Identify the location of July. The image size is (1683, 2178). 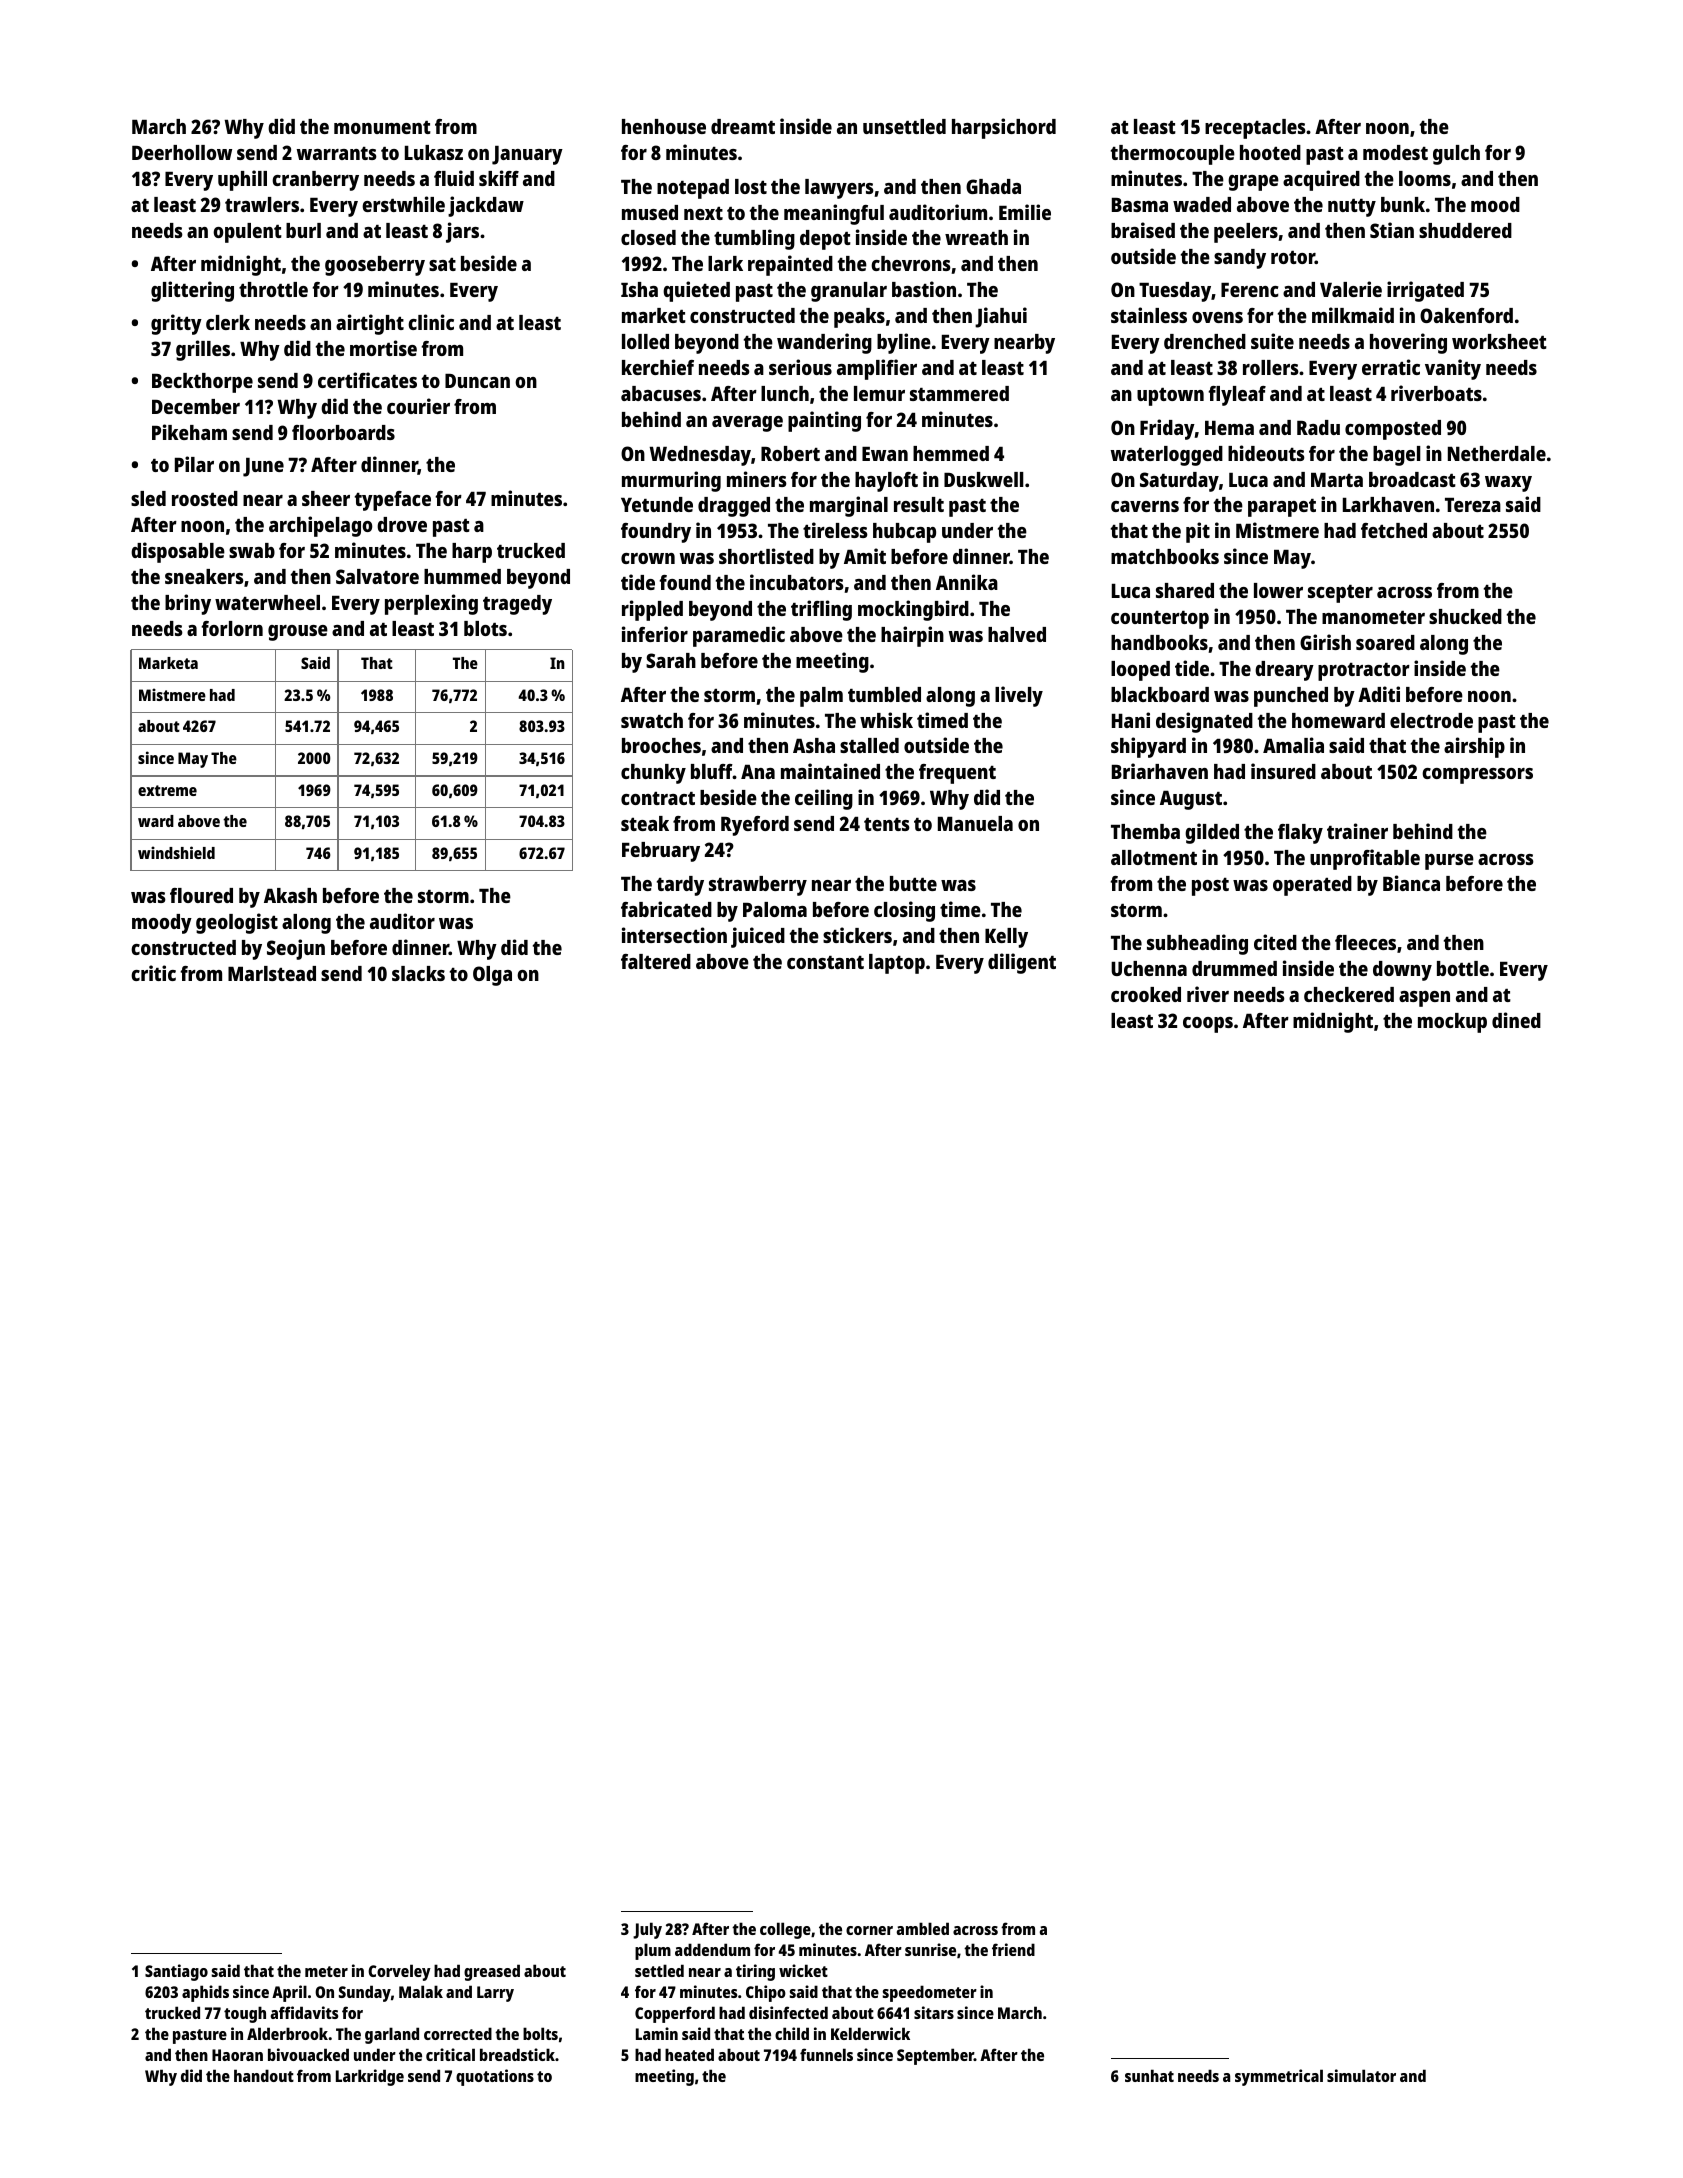
(647, 1930).
